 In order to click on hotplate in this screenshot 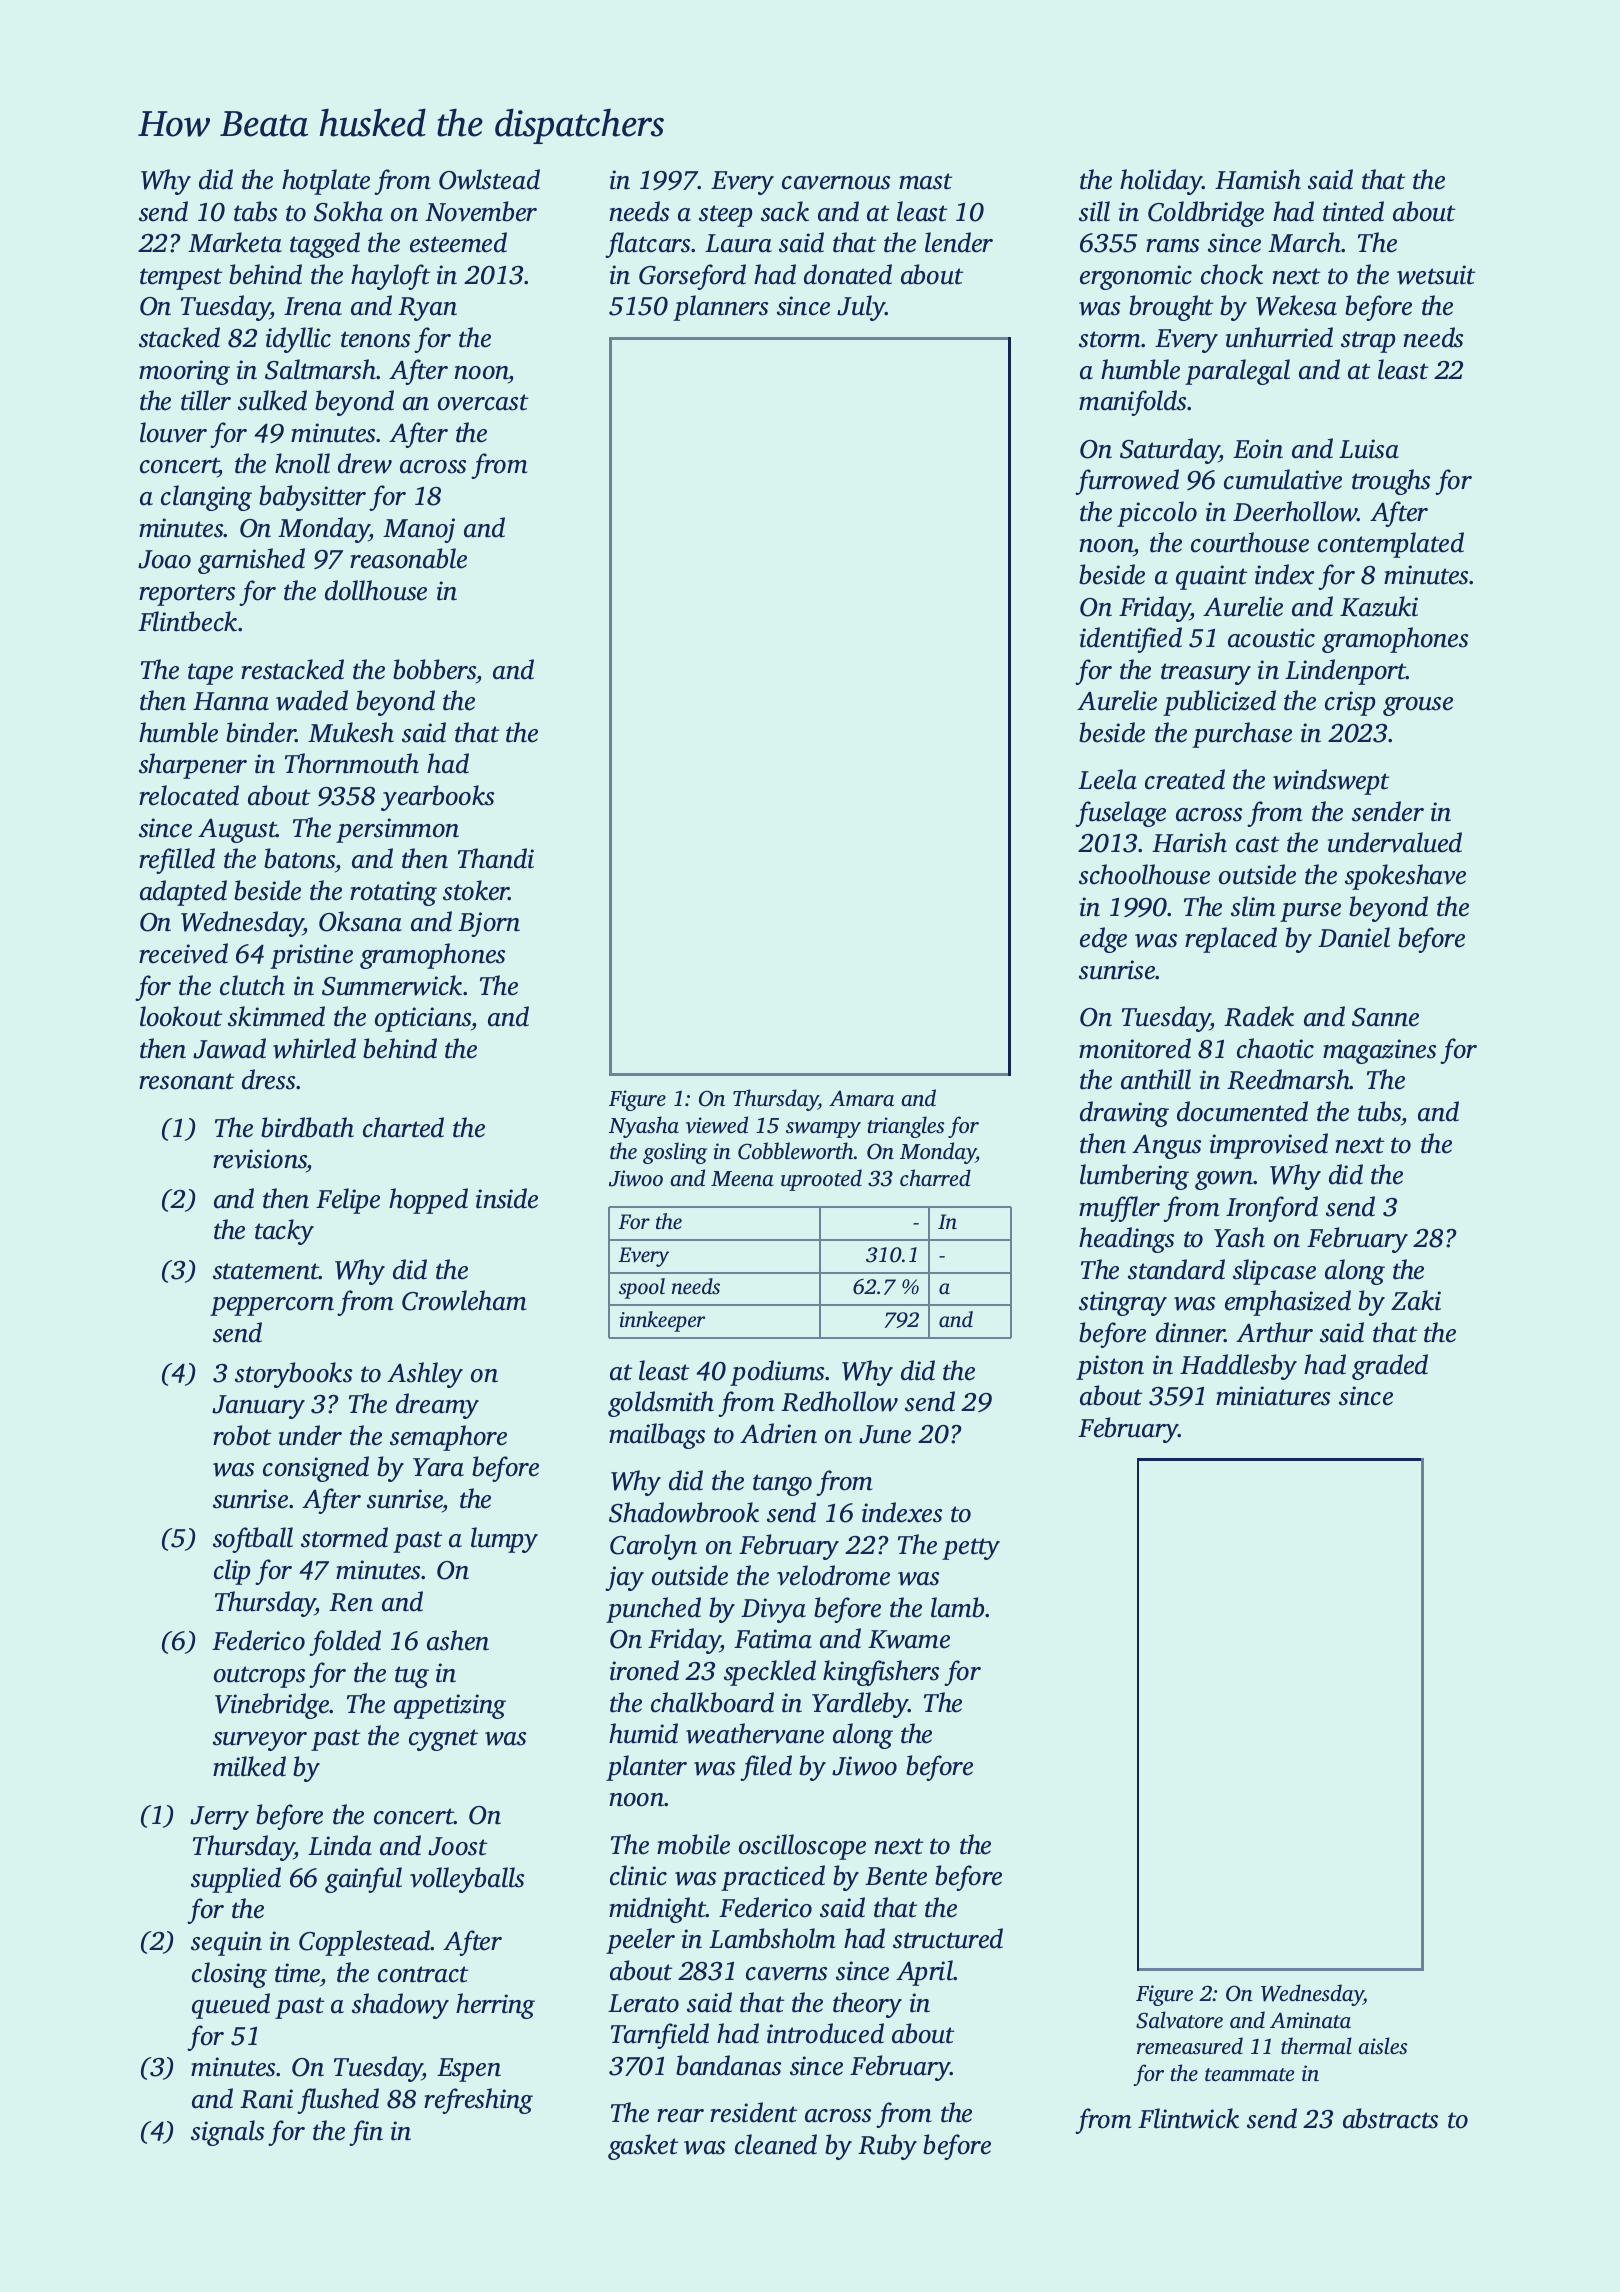, I will do `click(326, 182)`.
